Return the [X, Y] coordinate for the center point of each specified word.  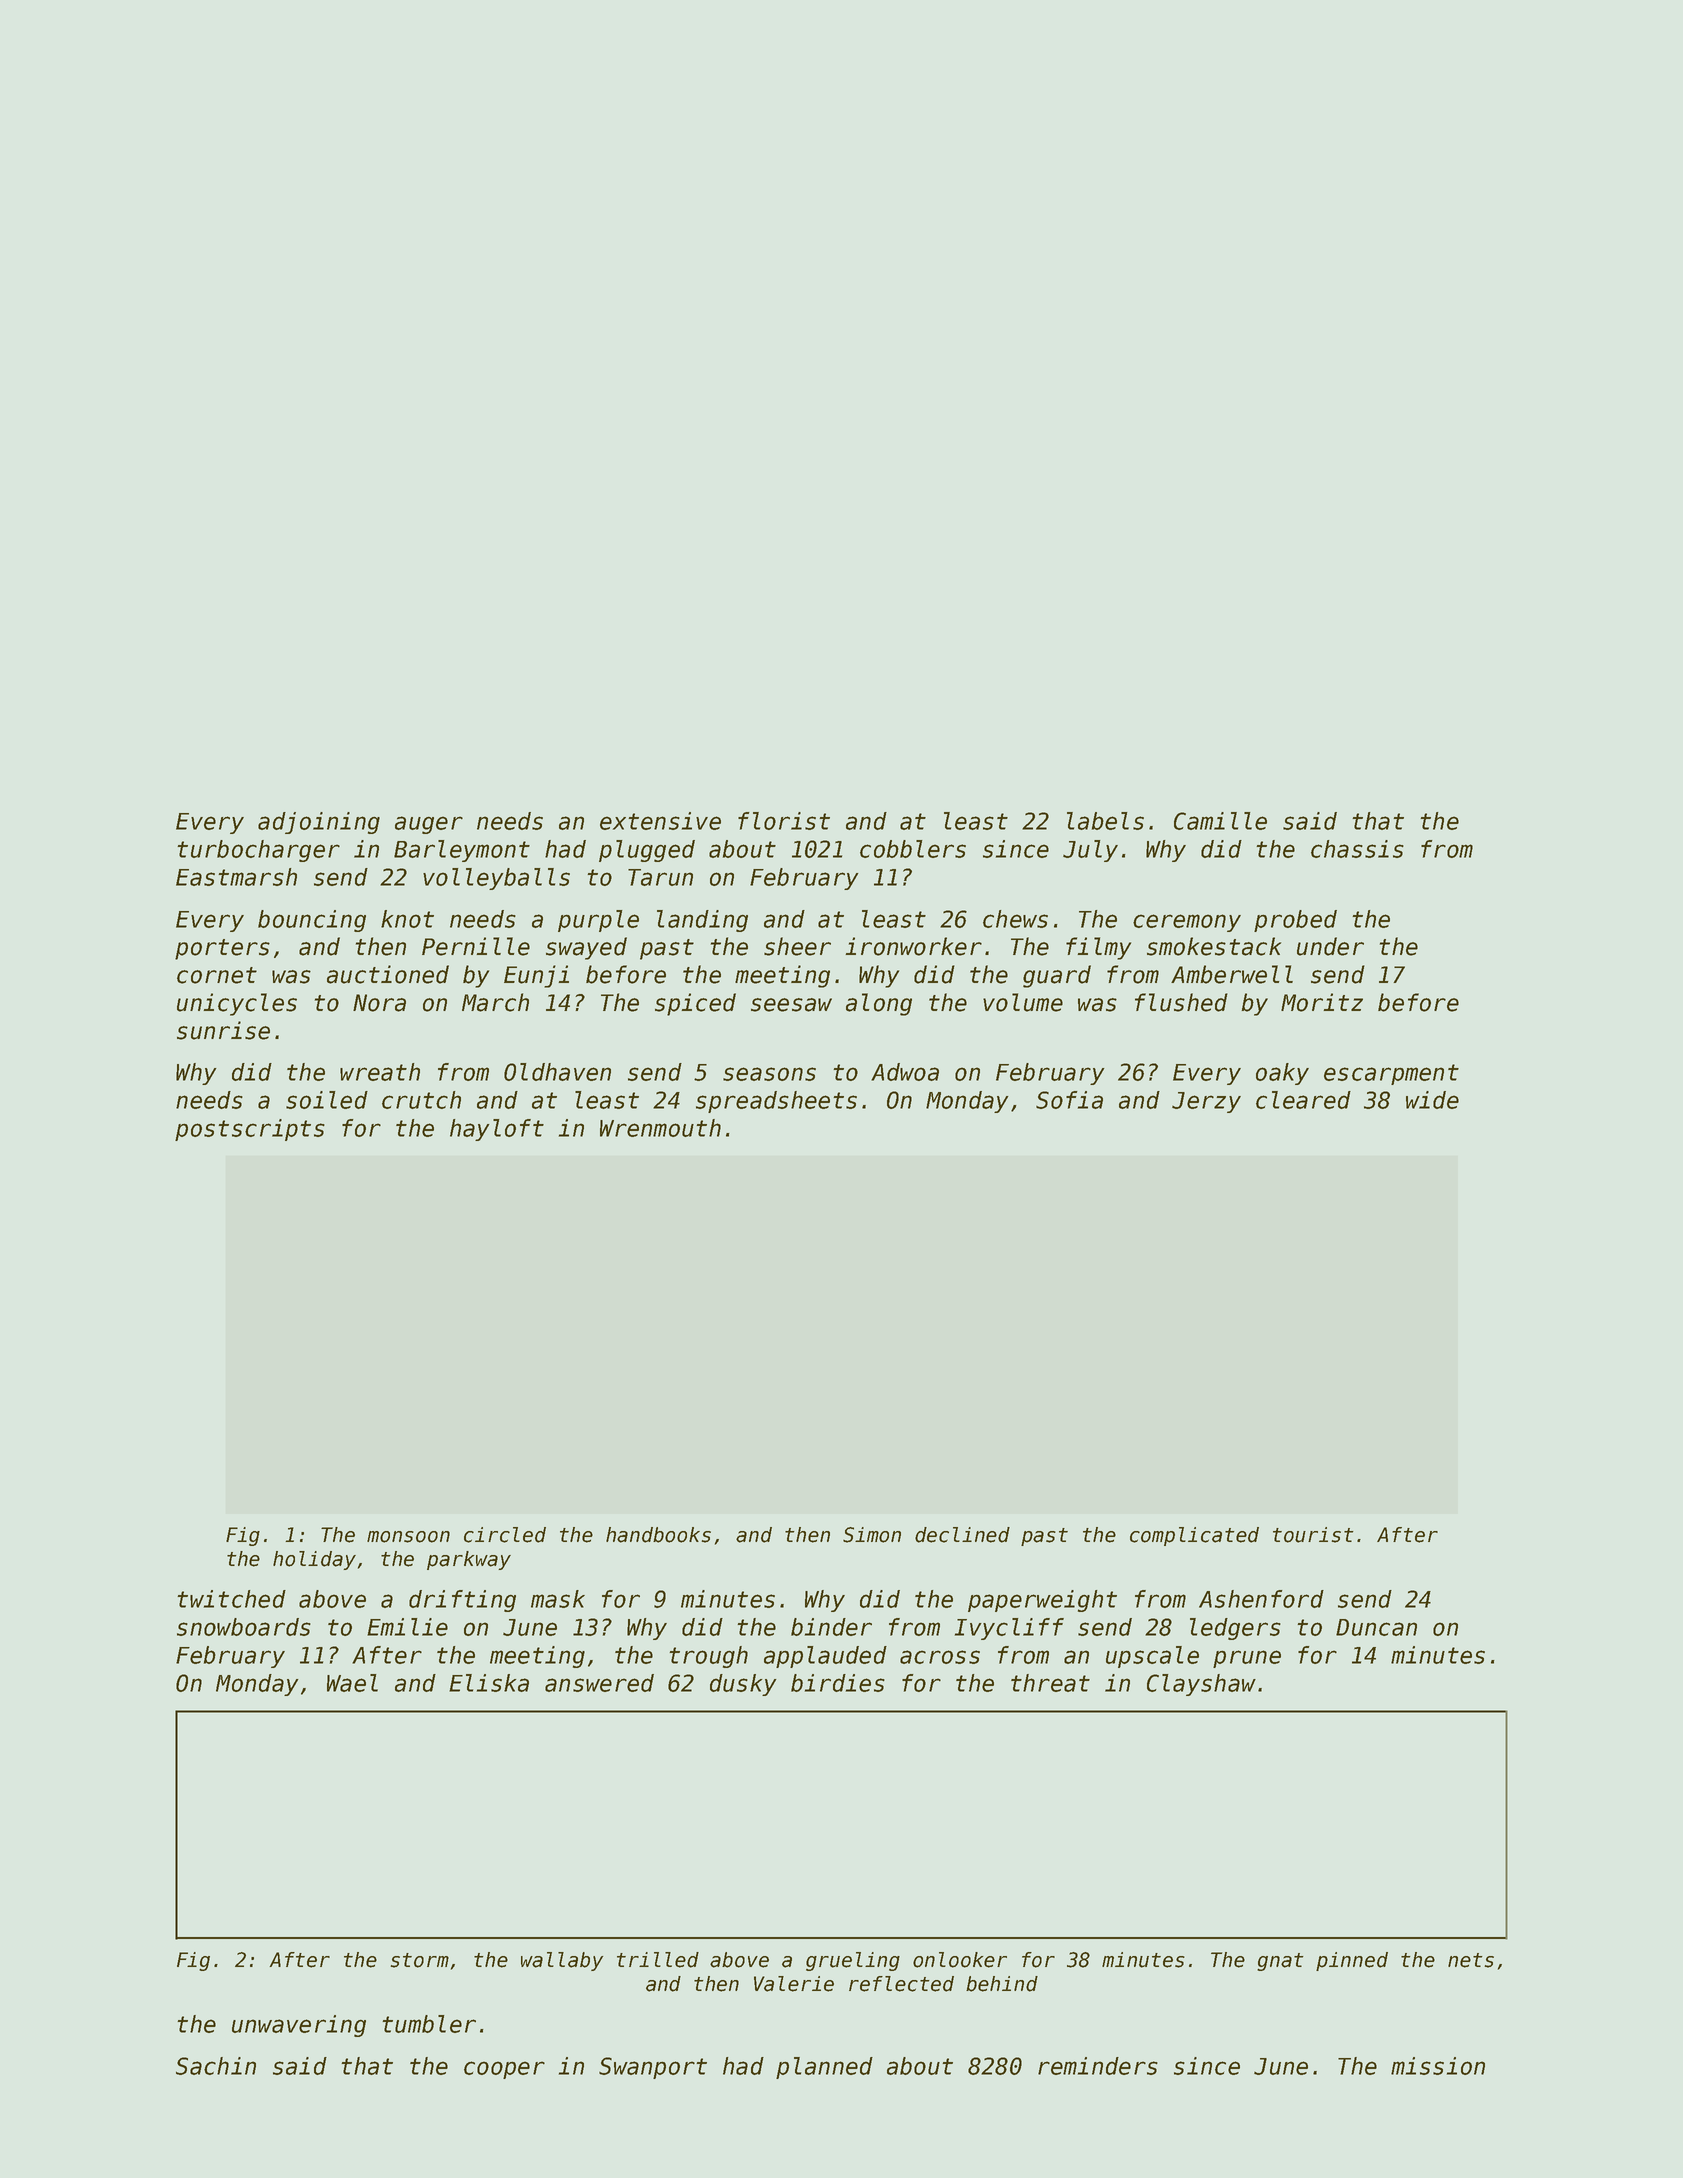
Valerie [794, 1984]
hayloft [497, 1130]
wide [1432, 1100]
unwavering [299, 2026]
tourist [1313, 1535]
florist [784, 821]
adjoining [319, 823]
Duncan [1376, 1627]
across [940, 1657]
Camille [1220, 821]
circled [505, 1535]
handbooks [658, 1535]
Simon [872, 1535]
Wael [352, 1683]
